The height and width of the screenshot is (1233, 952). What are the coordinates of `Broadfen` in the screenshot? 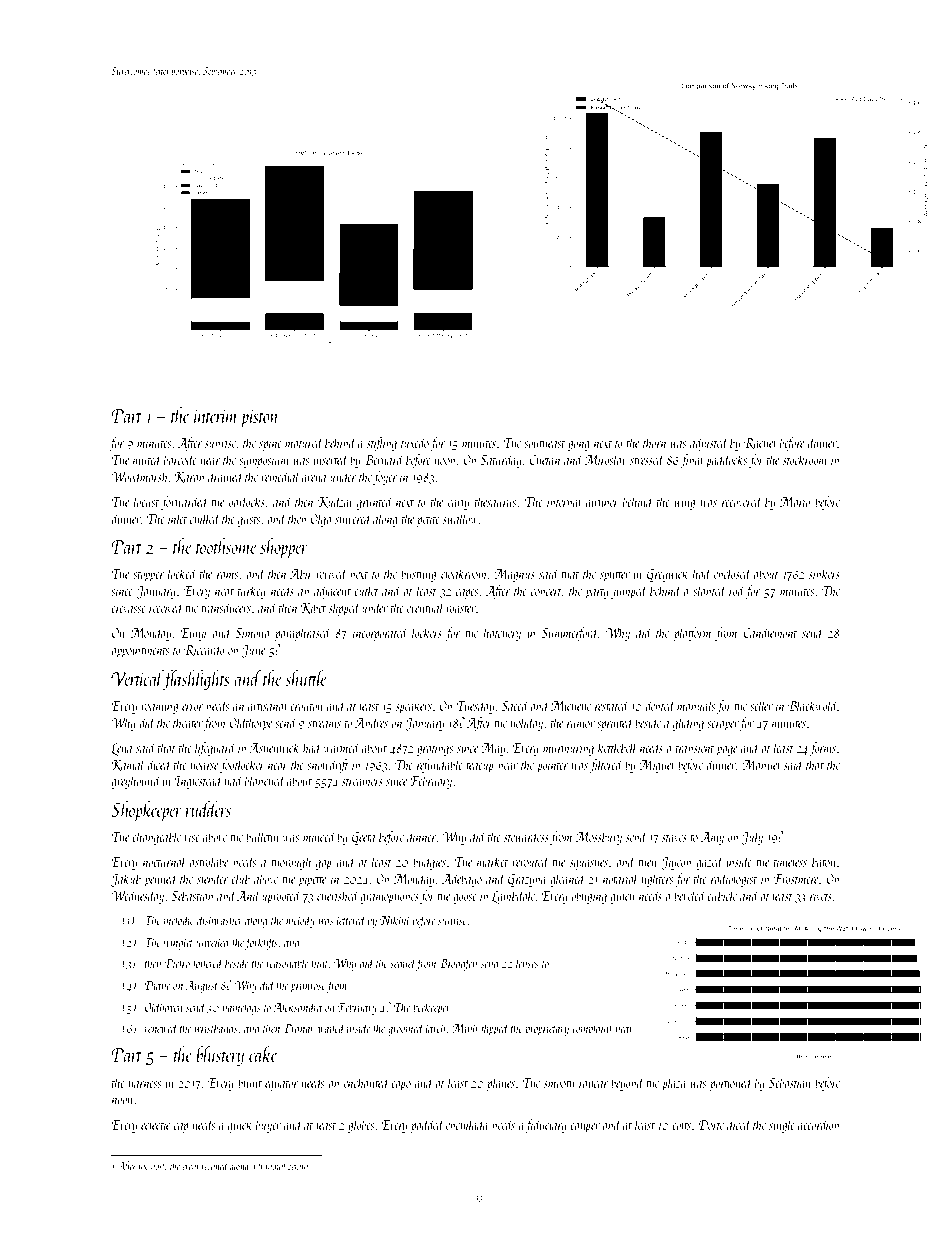 It's located at (458, 964).
